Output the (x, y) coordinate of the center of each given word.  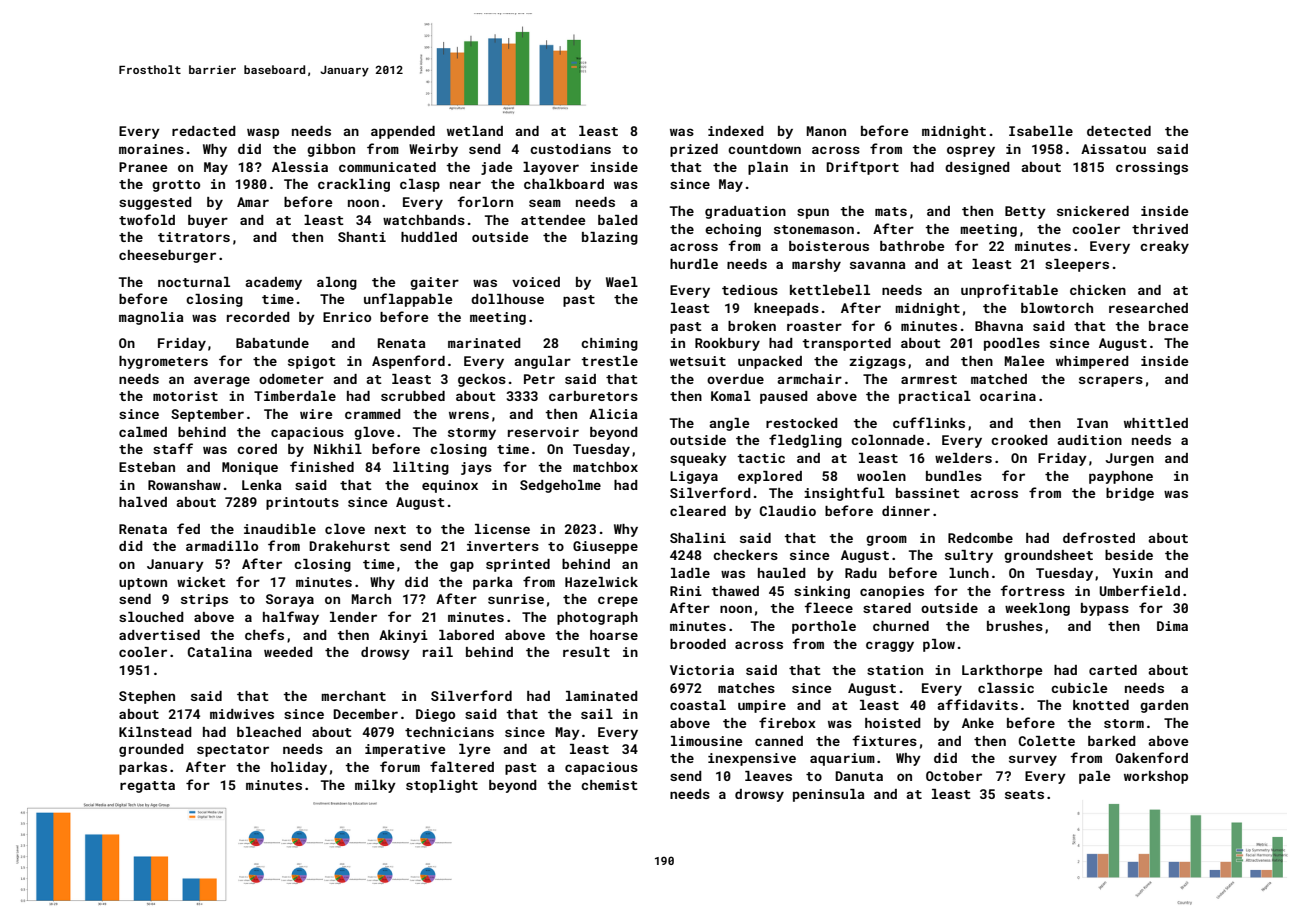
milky (375, 786)
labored (466, 635)
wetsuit (698, 361)
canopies (892, 592)
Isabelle (1041, 131)
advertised (159, 635)
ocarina (1008, 396)
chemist (609, 785)
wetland (475, 131)
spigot (312, 362)
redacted (204, 131)
